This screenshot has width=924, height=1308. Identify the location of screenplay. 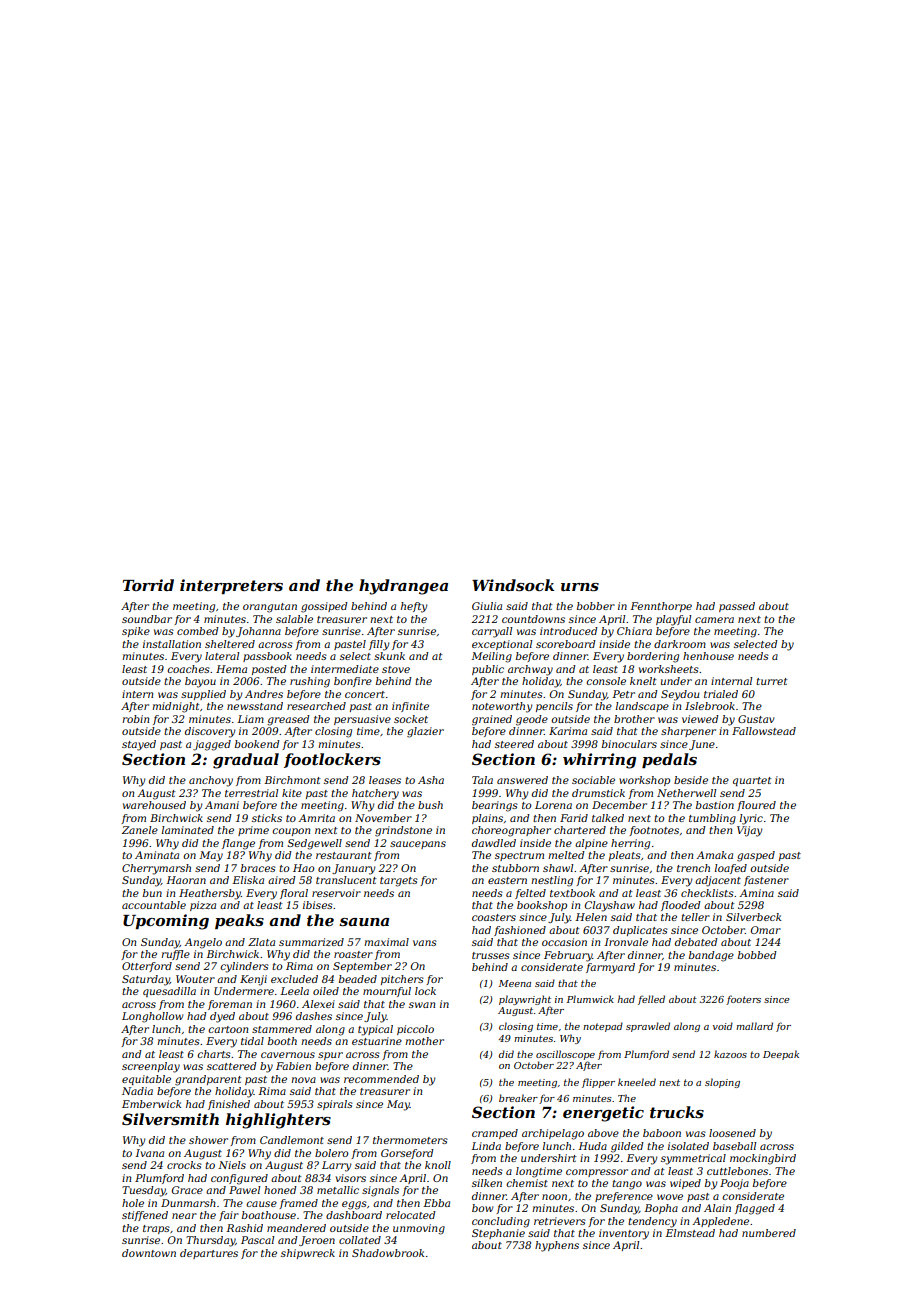
(151, 1067).
